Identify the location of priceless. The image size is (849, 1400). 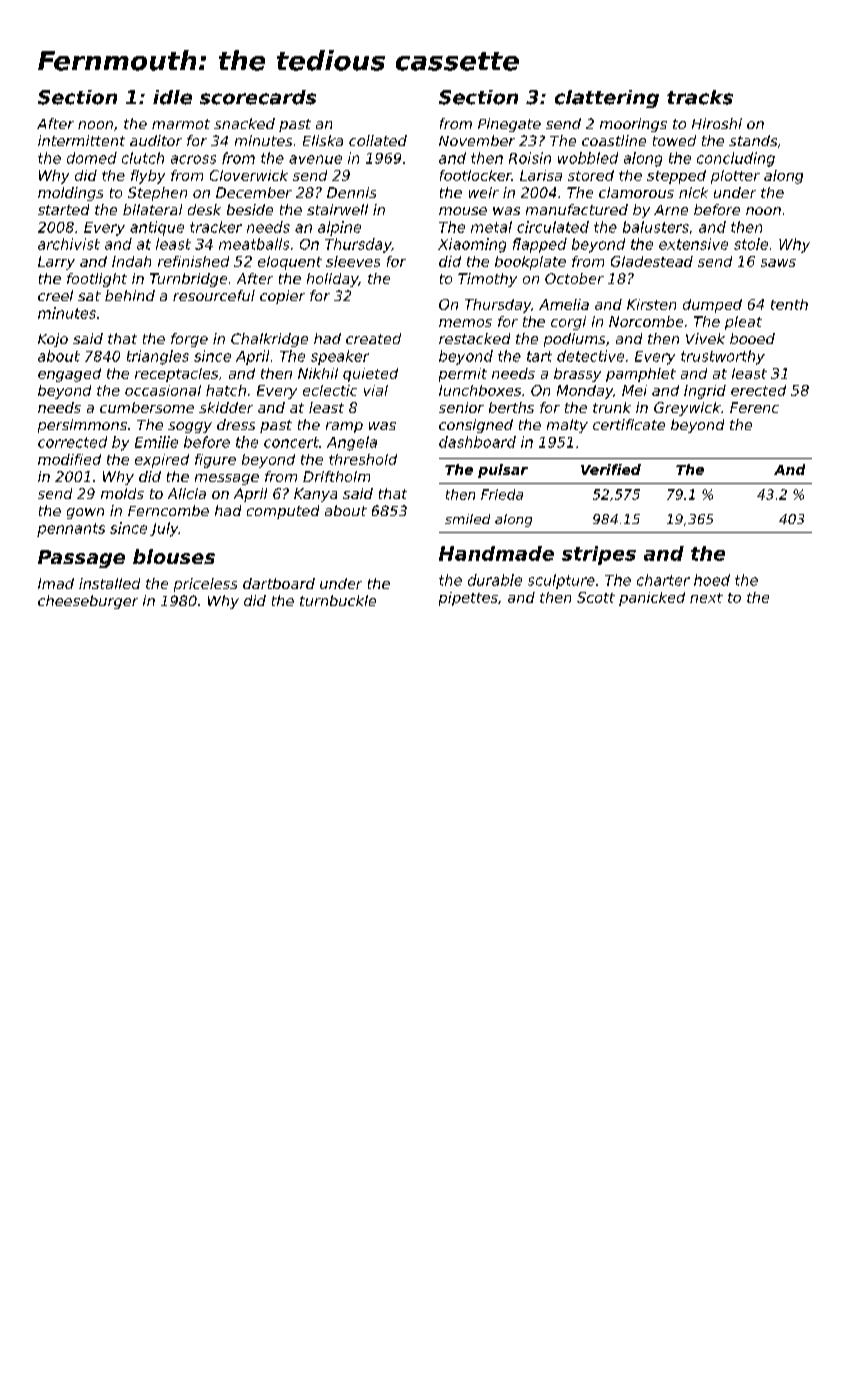
(205, 585).
